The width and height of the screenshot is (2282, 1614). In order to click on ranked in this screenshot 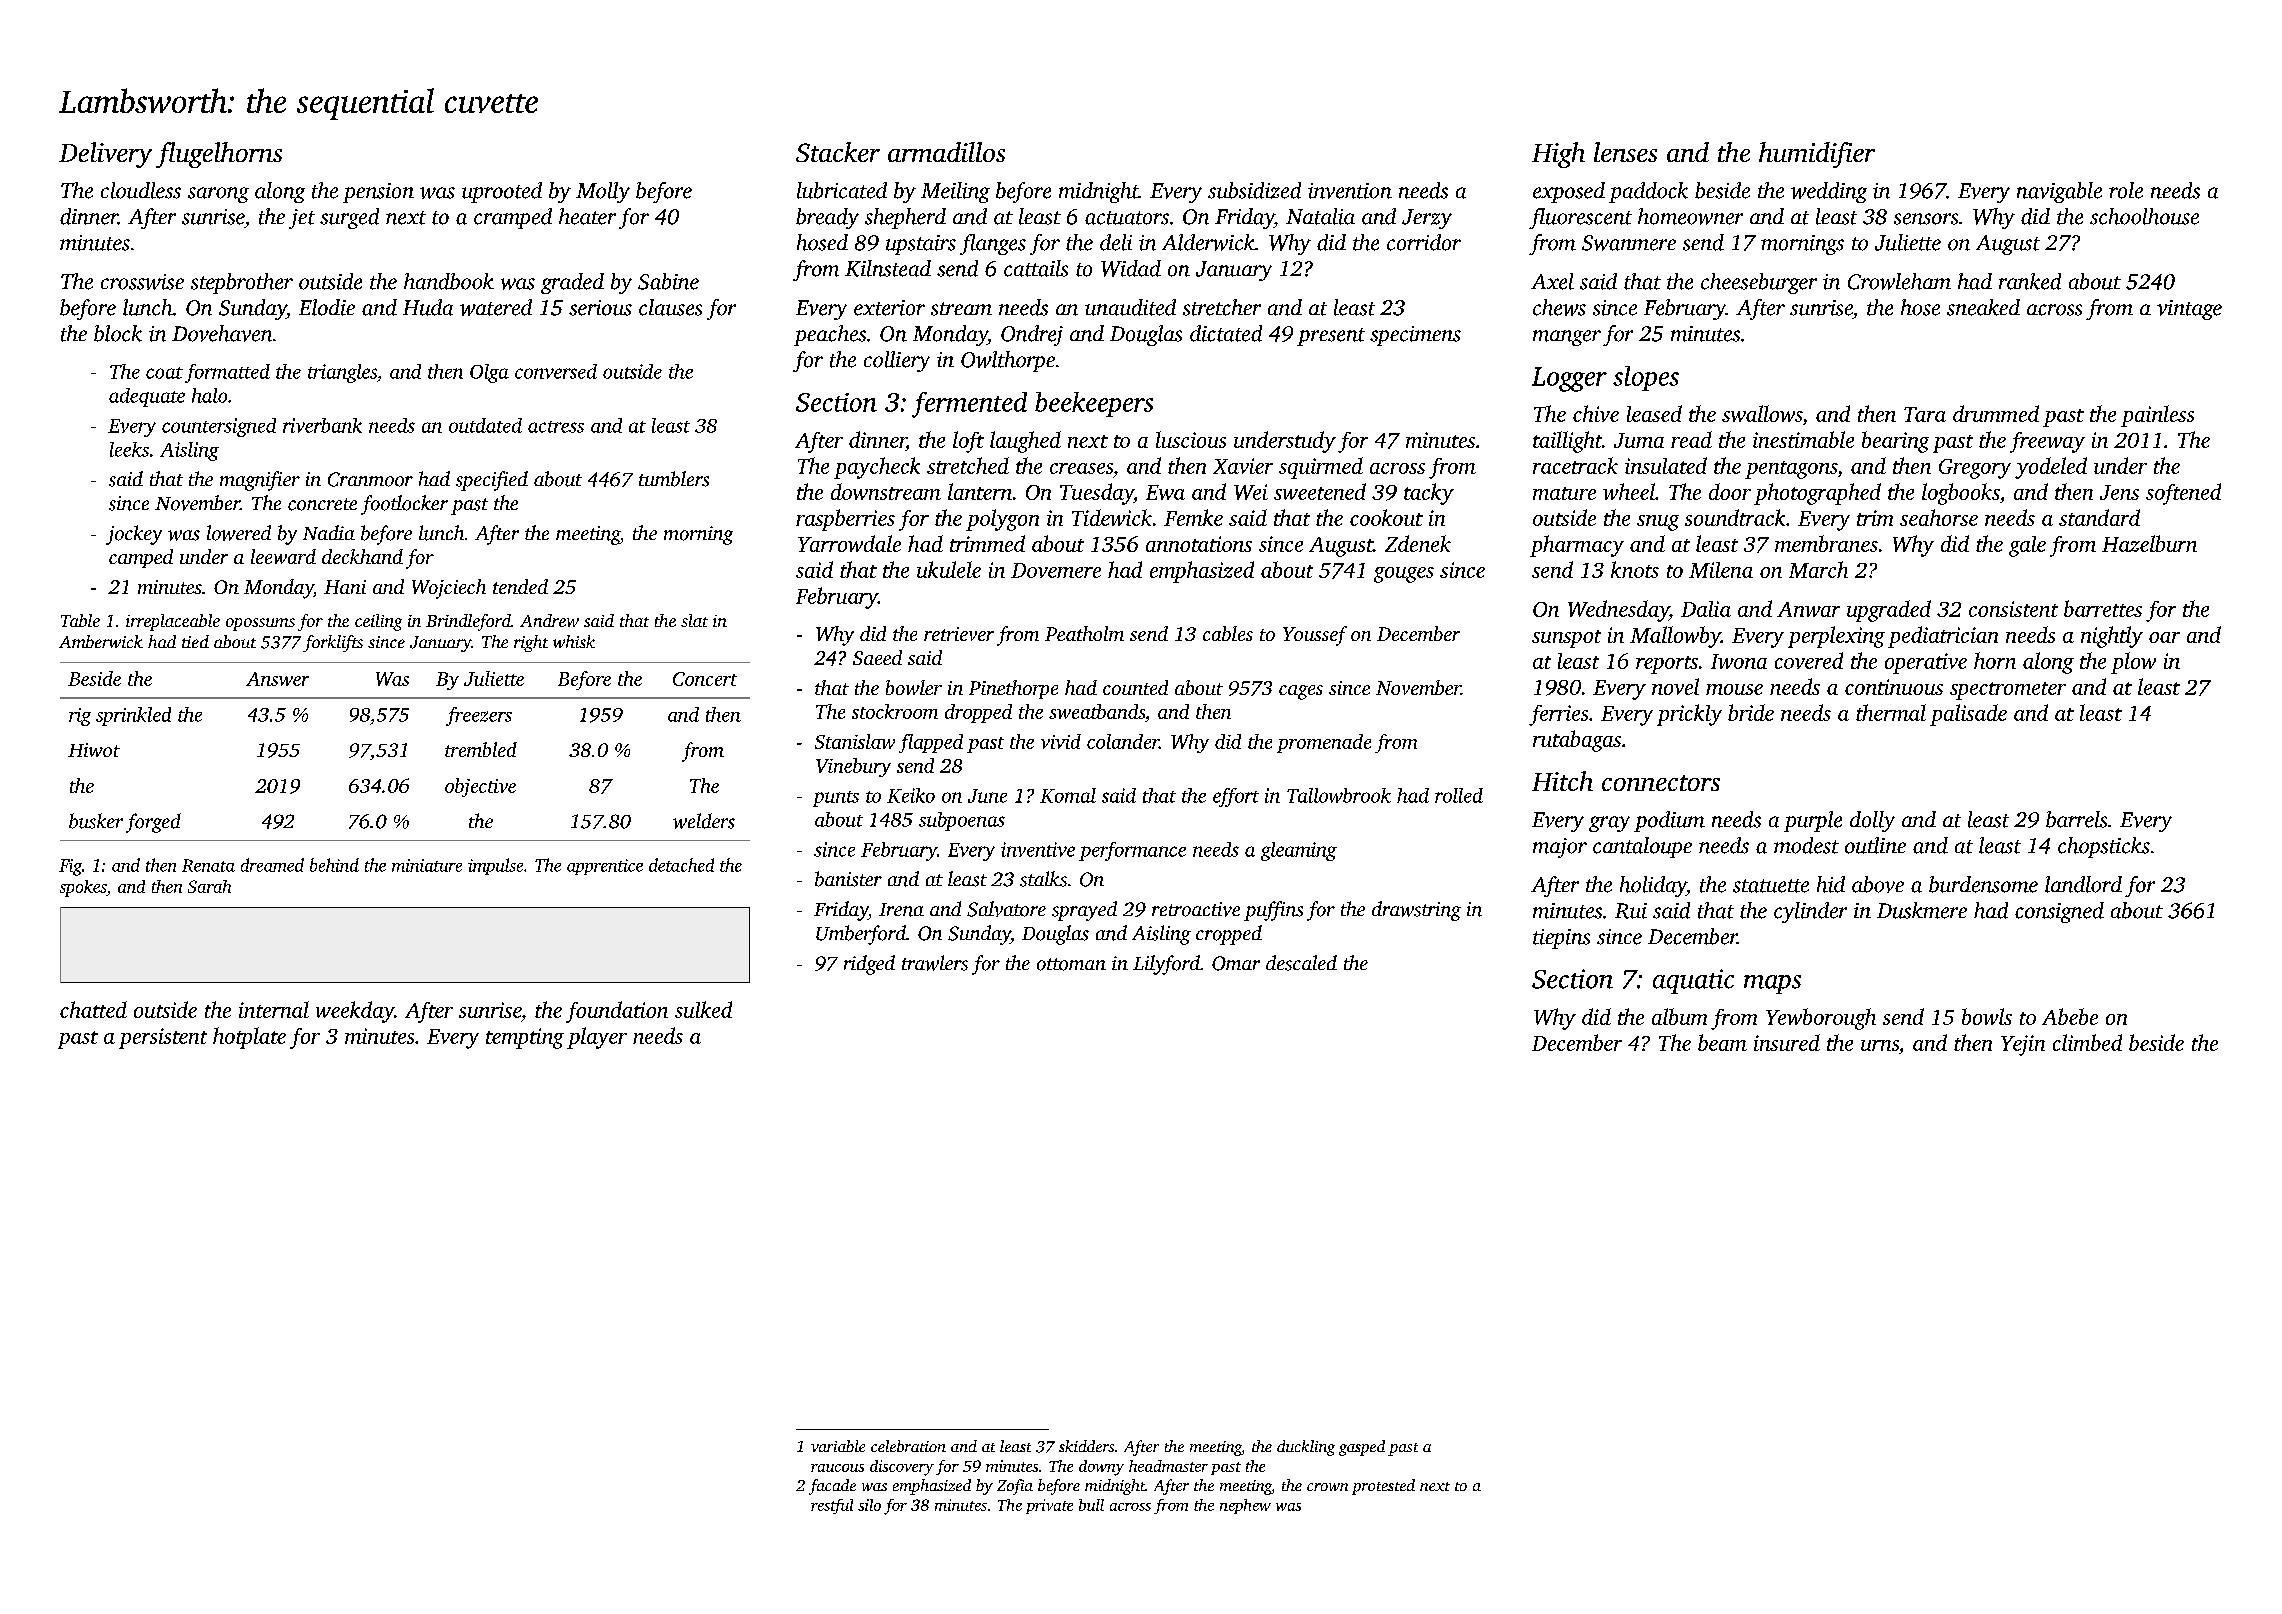, I will do `click(2030, 281)`.
